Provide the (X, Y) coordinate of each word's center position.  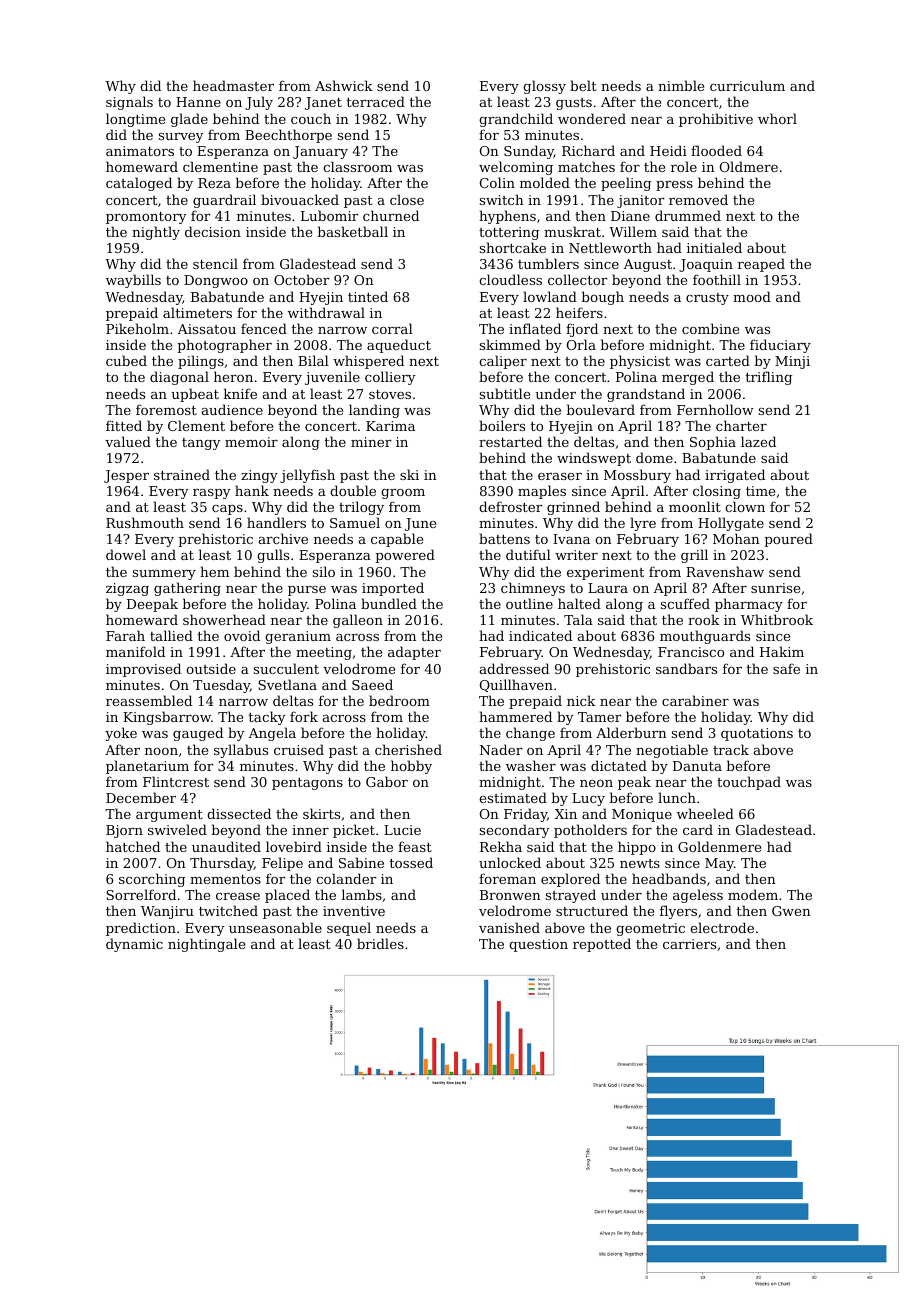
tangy (201, 444)
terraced (376, 101)
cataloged (139, 184)
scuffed (685, 603)
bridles (380, 943)
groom (403, 494)
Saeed (372, 684)
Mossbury (637, 476)
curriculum (747, 85)
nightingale (206, 945)
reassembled (149, 700)
